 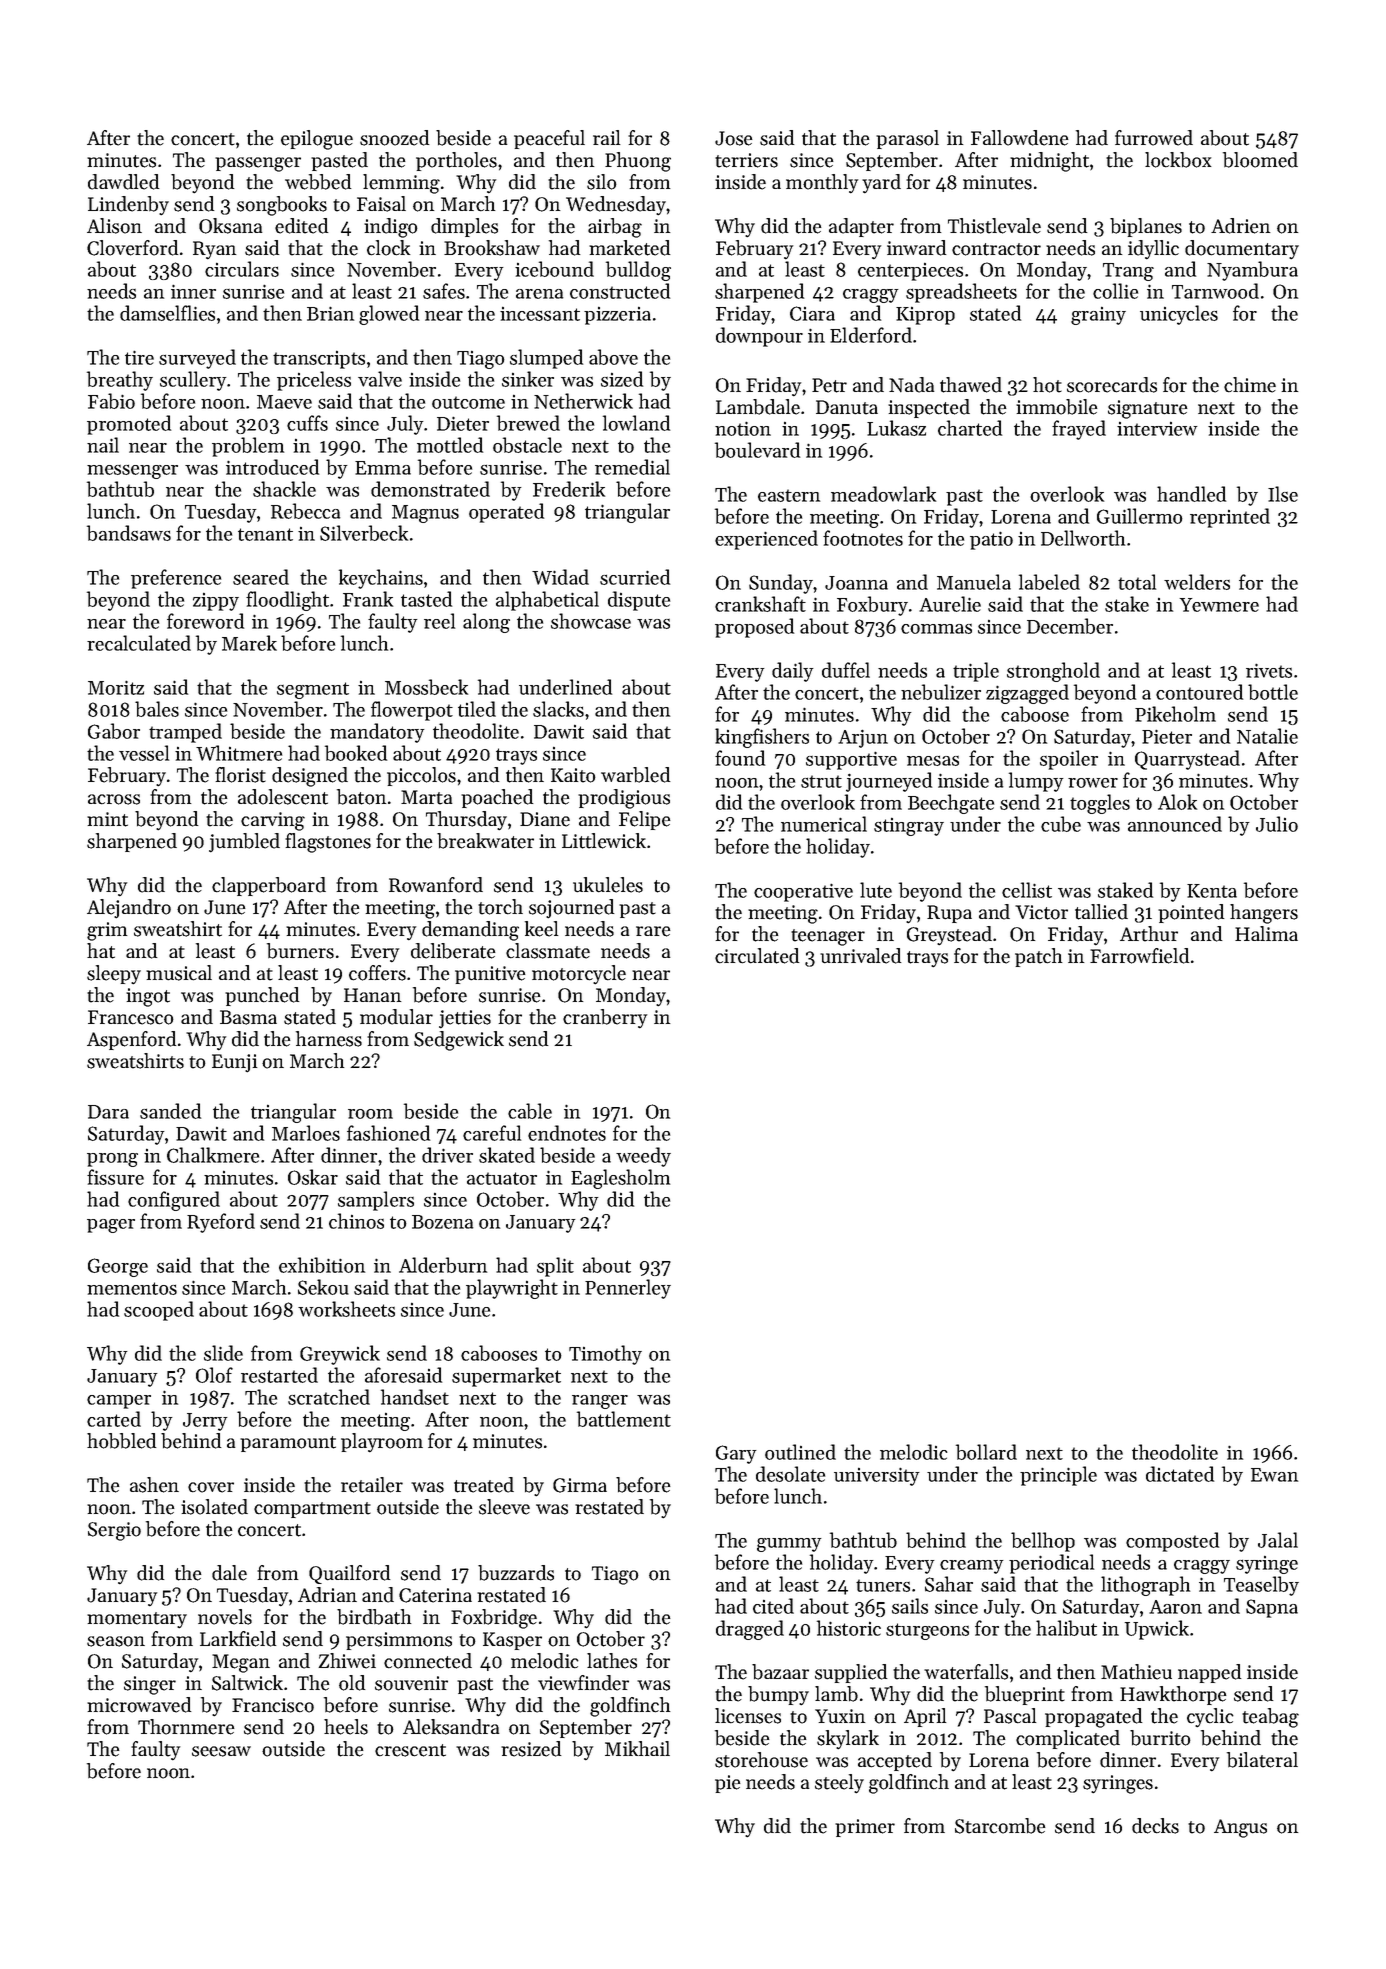 I want to click on unrivaled, so click(x=860, y=956).
